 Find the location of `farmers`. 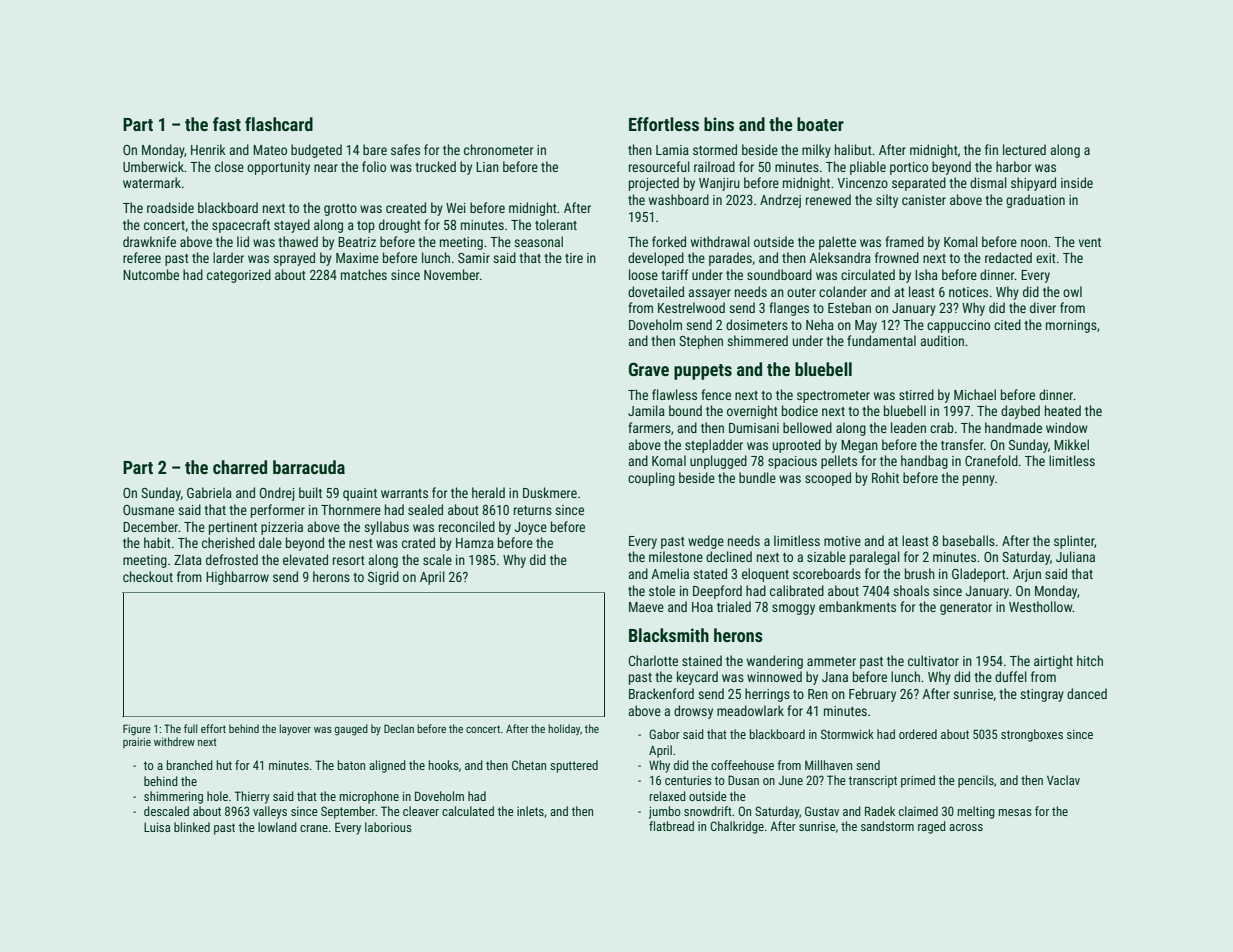

farmers is located at coordinates (649, 427).
